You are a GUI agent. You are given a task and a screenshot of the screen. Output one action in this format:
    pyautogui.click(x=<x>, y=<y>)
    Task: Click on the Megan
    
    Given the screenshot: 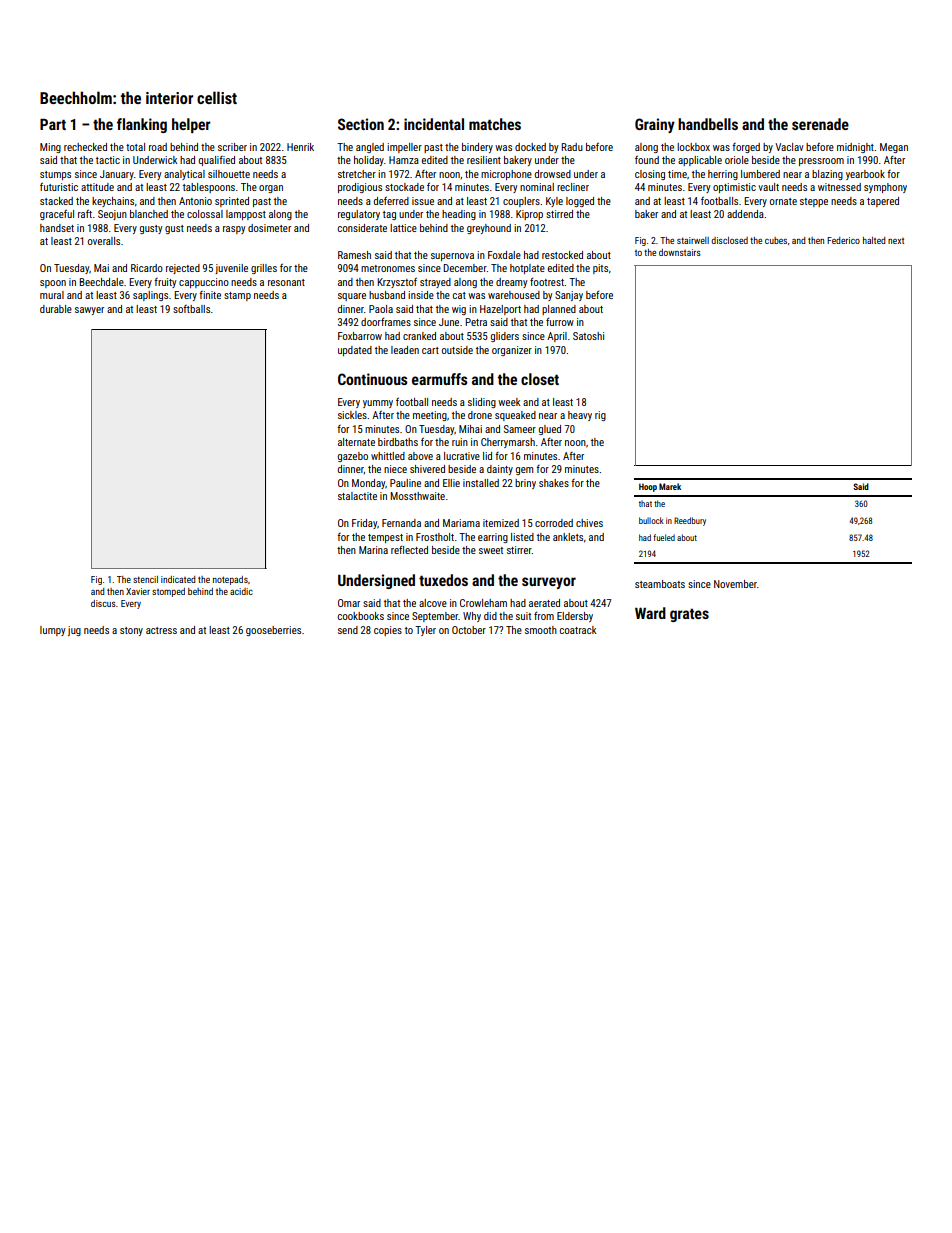 What is the action you would take?
    pyautogui.click(x=894, y=148)
